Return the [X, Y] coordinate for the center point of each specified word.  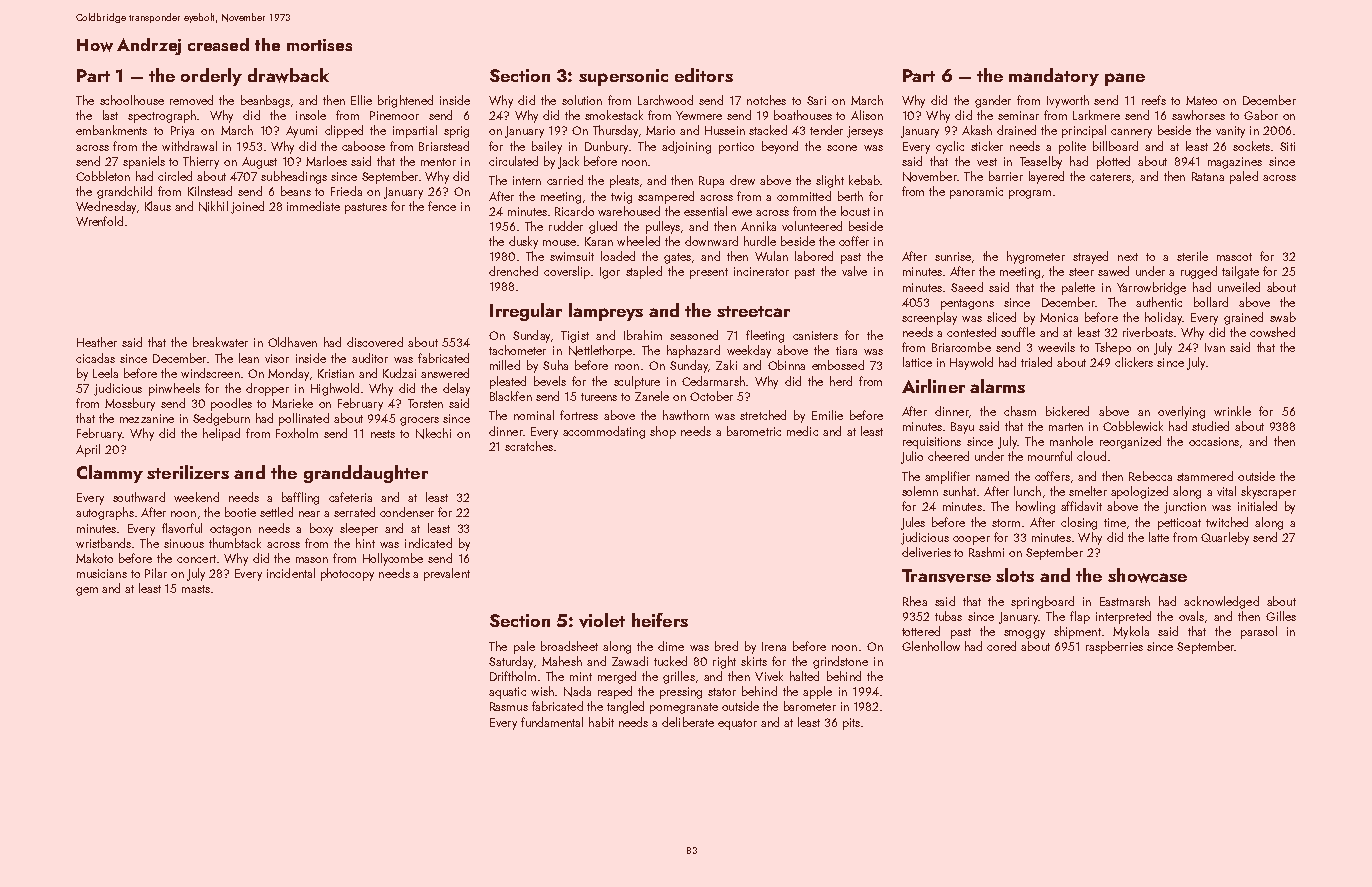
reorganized [1130, 442]
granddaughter [366, 474]
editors [704, 75]
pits [851, 724]
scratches [529, 446]
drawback [288, 75]
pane [1125, 79]
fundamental [552, 722]
